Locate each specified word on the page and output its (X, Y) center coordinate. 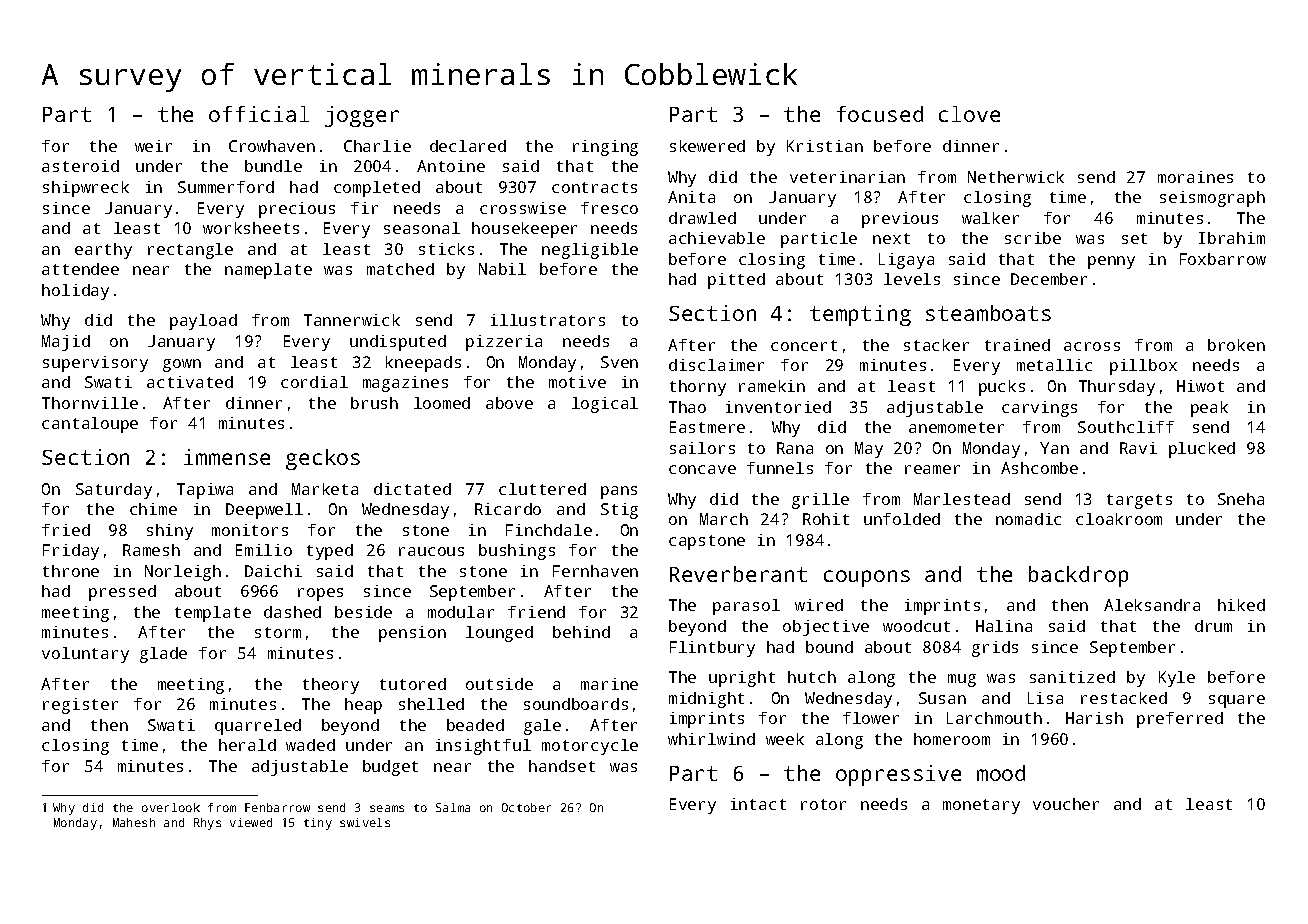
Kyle (1177, 679)
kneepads (423, 364)
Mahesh (134, 822)
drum (1213, 626)
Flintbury (712, 649)
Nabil (502, 269)
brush (374, 403)
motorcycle (590, 747)
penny (1111, 262)
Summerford (226, 187)
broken (1236, 345)
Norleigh (183, 573)
